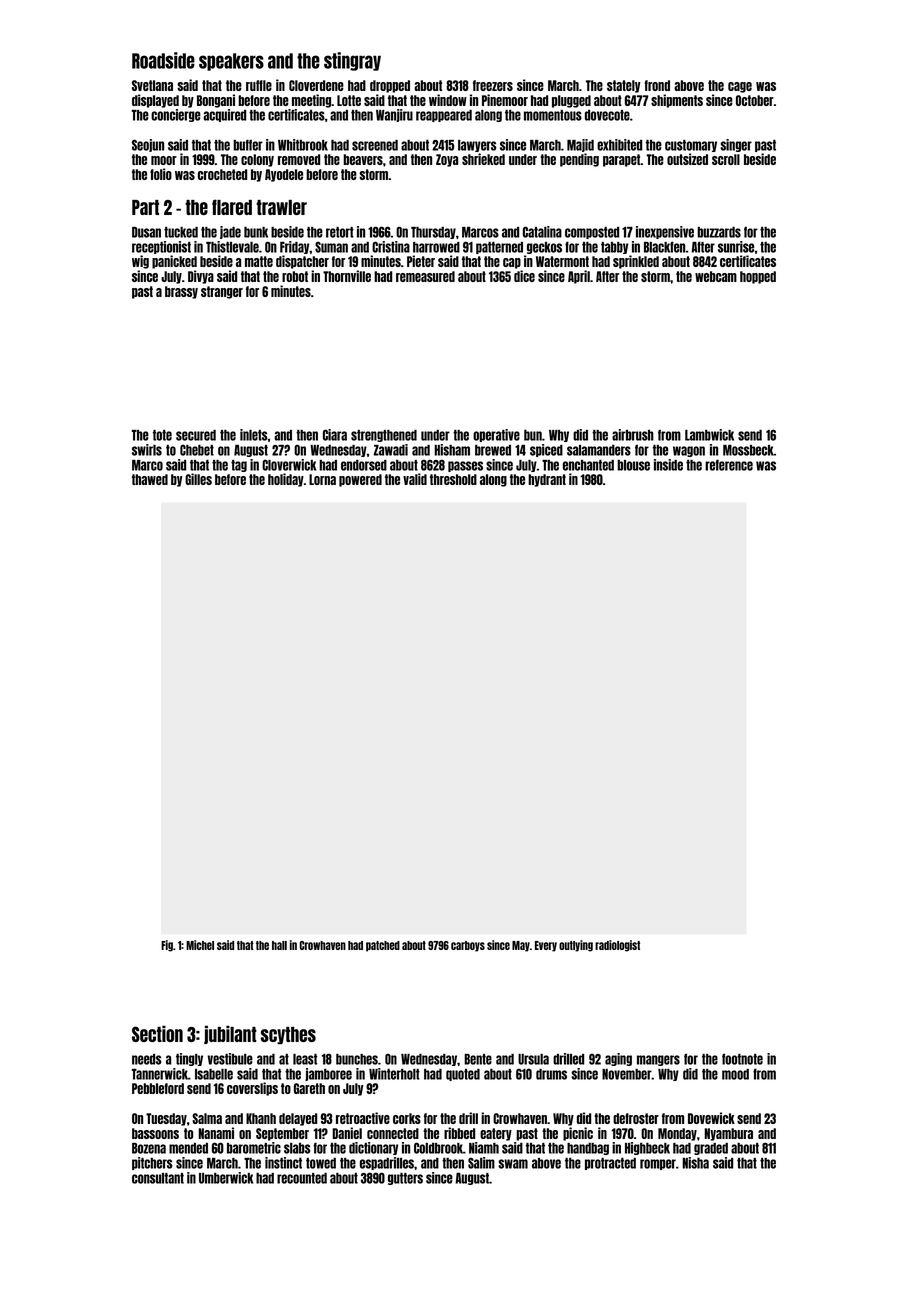  I want to click on hydrant, so click(547, 480).
